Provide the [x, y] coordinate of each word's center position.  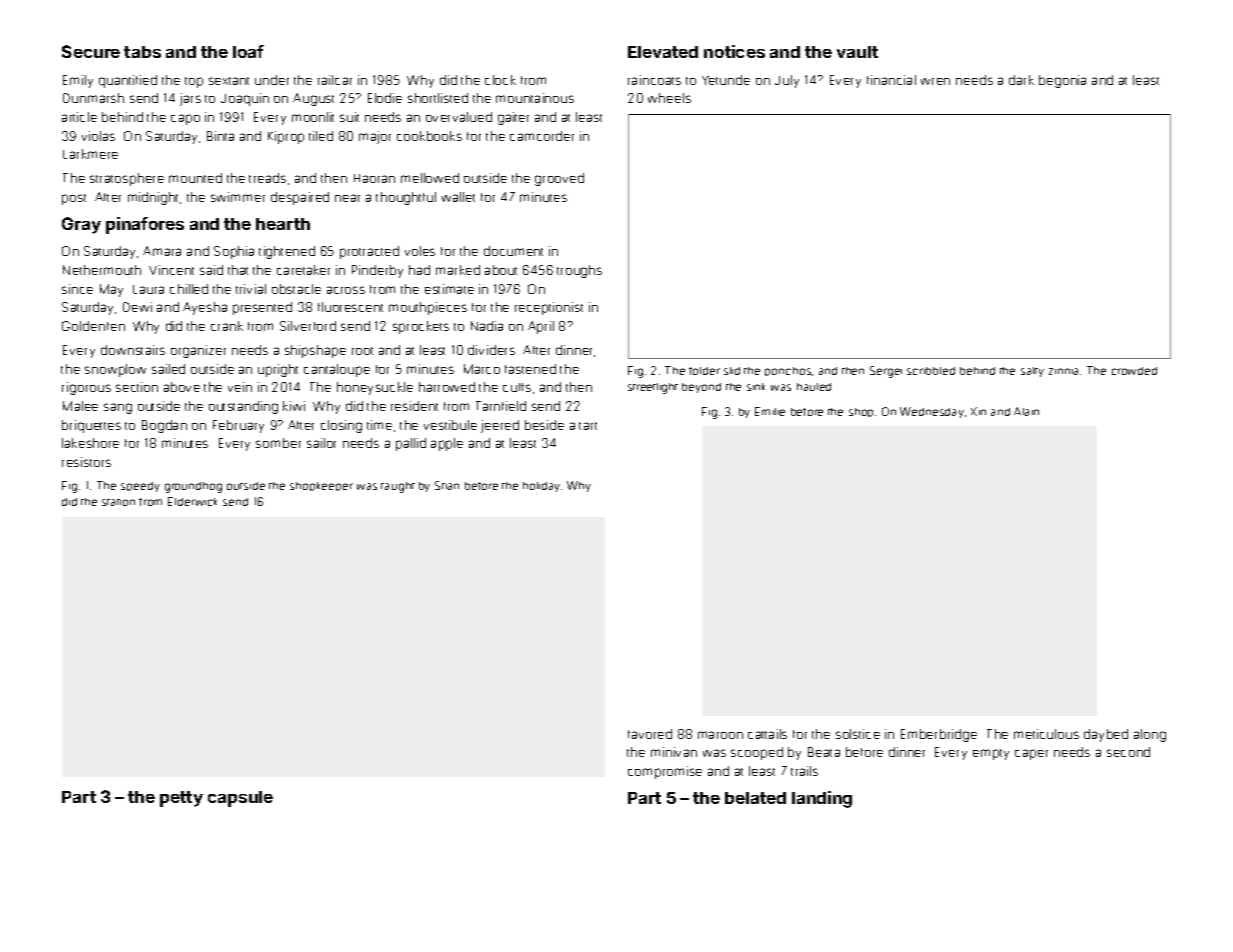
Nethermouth [102, 270]
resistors [86, 462]
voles [420, 251]
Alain [1026, 411]
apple [447, 444]
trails [804, 771]
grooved [559, 179]
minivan [674, 752]
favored [650, 734]
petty [181, 799]
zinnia [1063, 371]
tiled [321, 136]
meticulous [1046, 734]
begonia [1062, 81]
